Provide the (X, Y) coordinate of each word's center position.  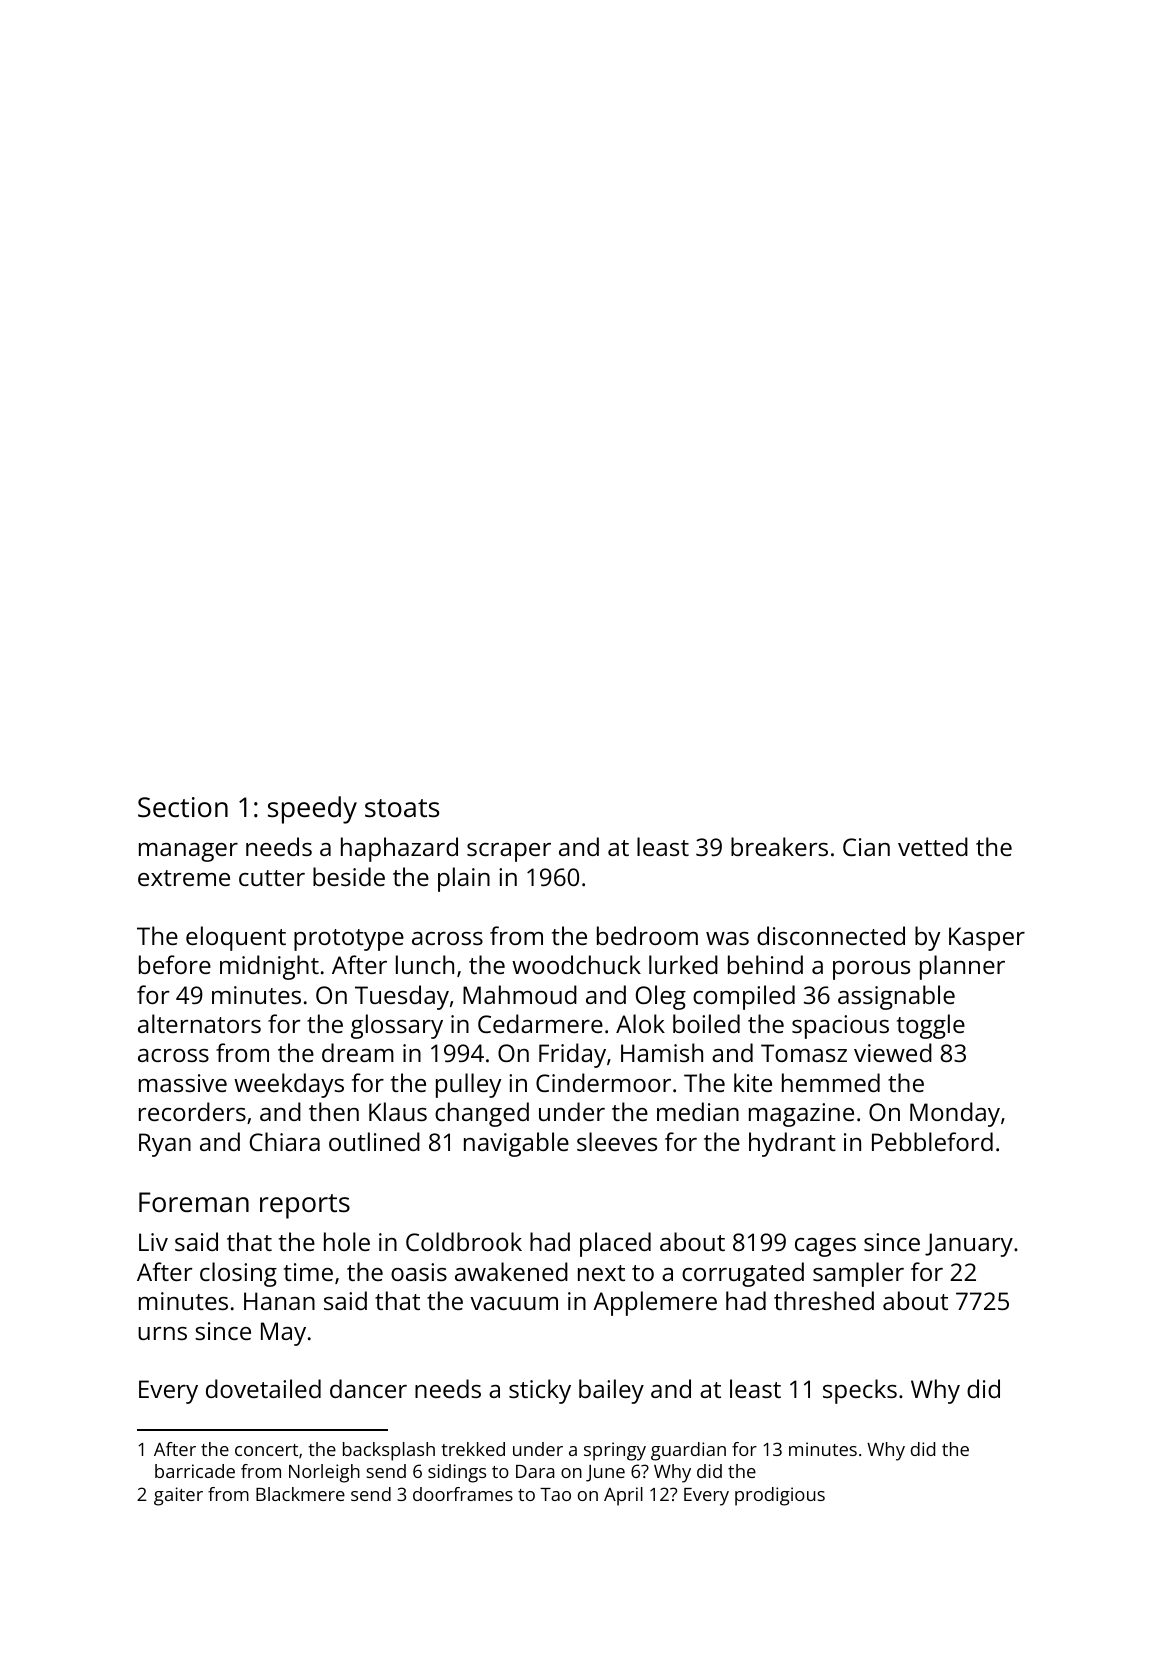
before (175, 964)
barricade (195, 1471)
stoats (402, 808)
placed (615, 1244)
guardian (688, 1451)
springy (615, 1451)
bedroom (647, 935)
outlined (374, 1141)
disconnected (831, 935)
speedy (312, 810)
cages (825, 1247)
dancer (368, 1388)
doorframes (463, 1494)
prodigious (780, 1496)
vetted (933, 846)
